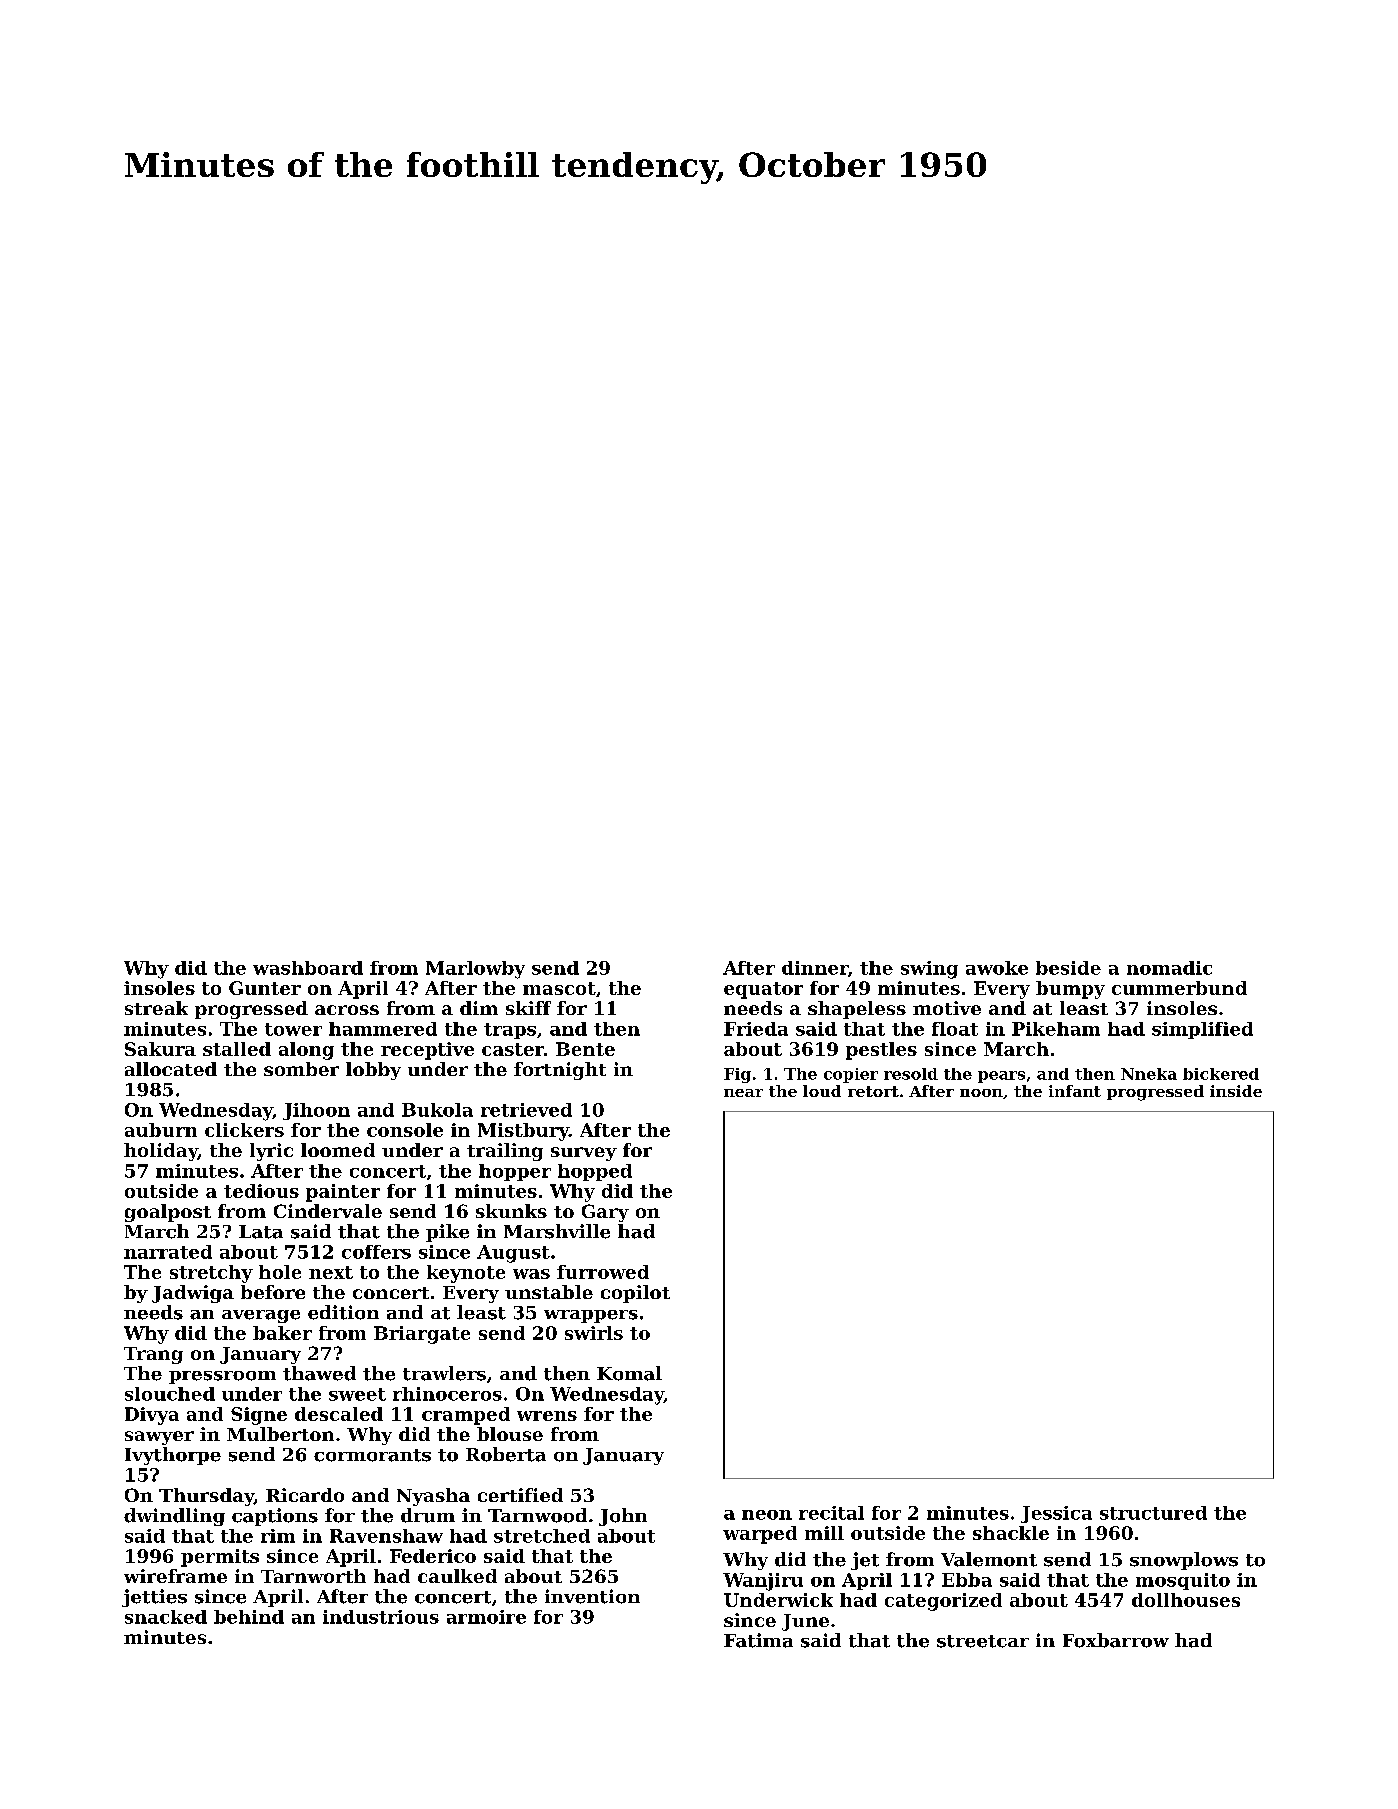 Image resolution: width=1398 pixels, height=1809 pixels. Describe the element at coordinates (585, 1049) in the page. I see `Bente` at that location.
